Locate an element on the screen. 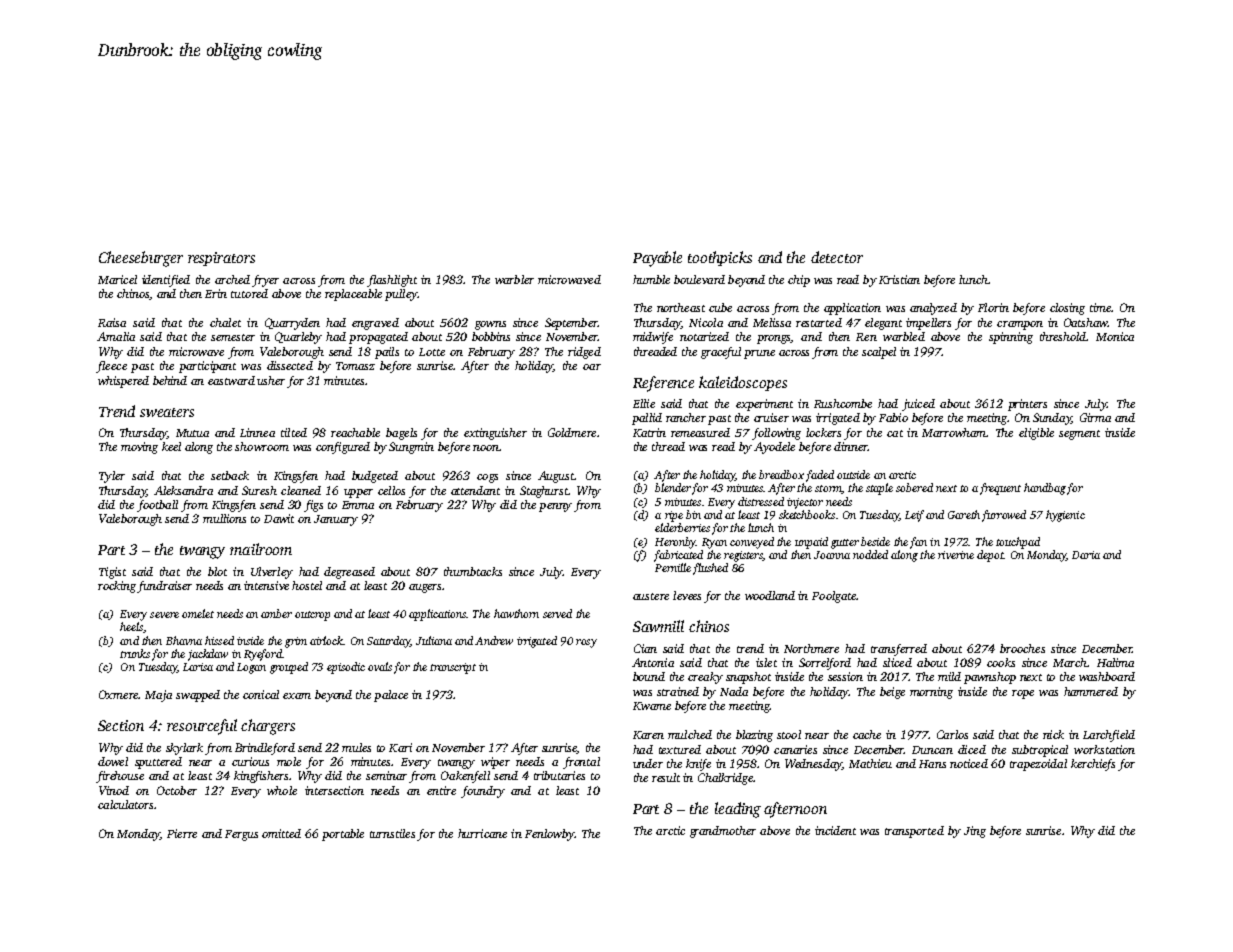 The image size is (1233, 952). Duncan is located at coordinates (932, 750).
